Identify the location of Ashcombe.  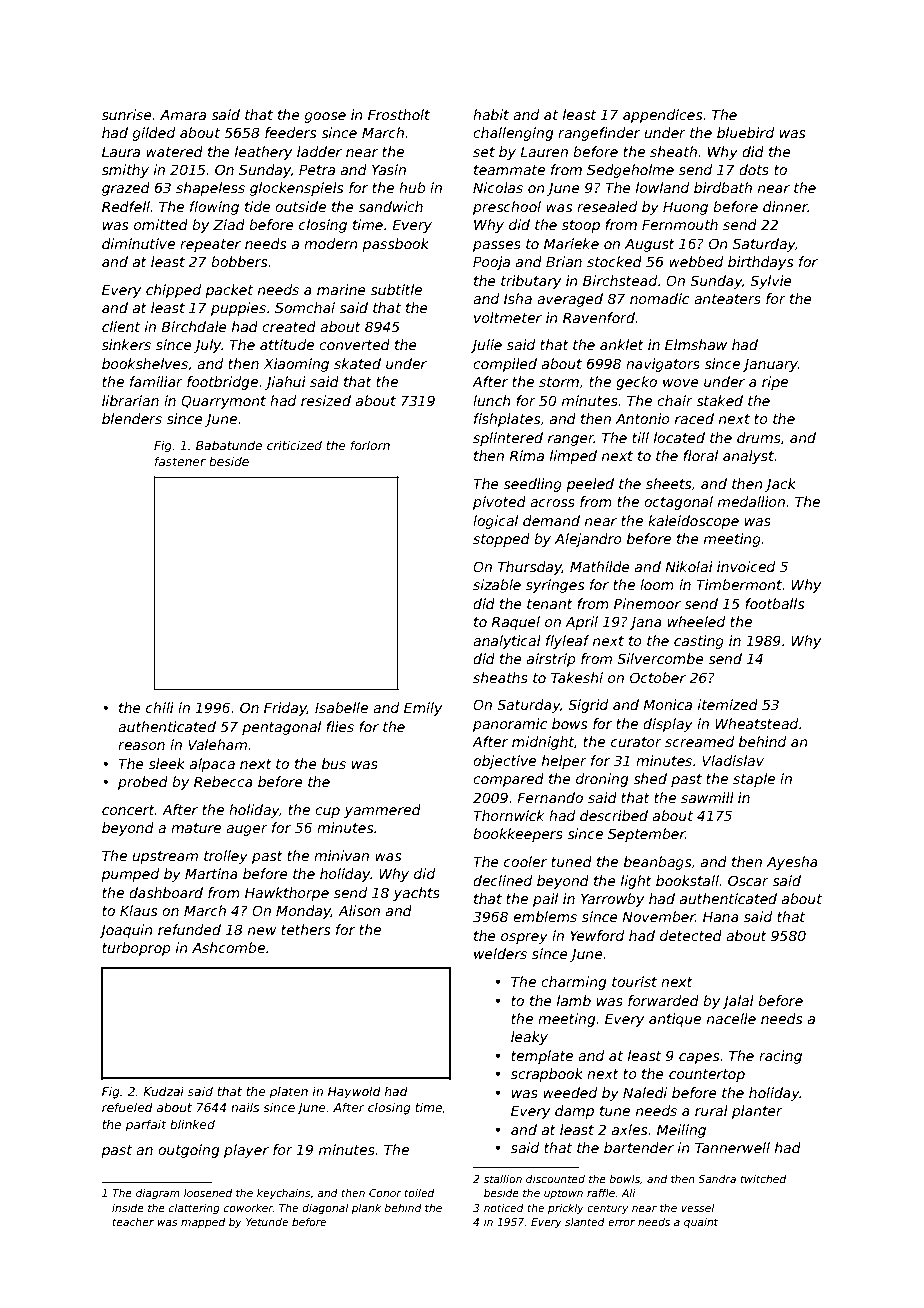
(228, 947).
